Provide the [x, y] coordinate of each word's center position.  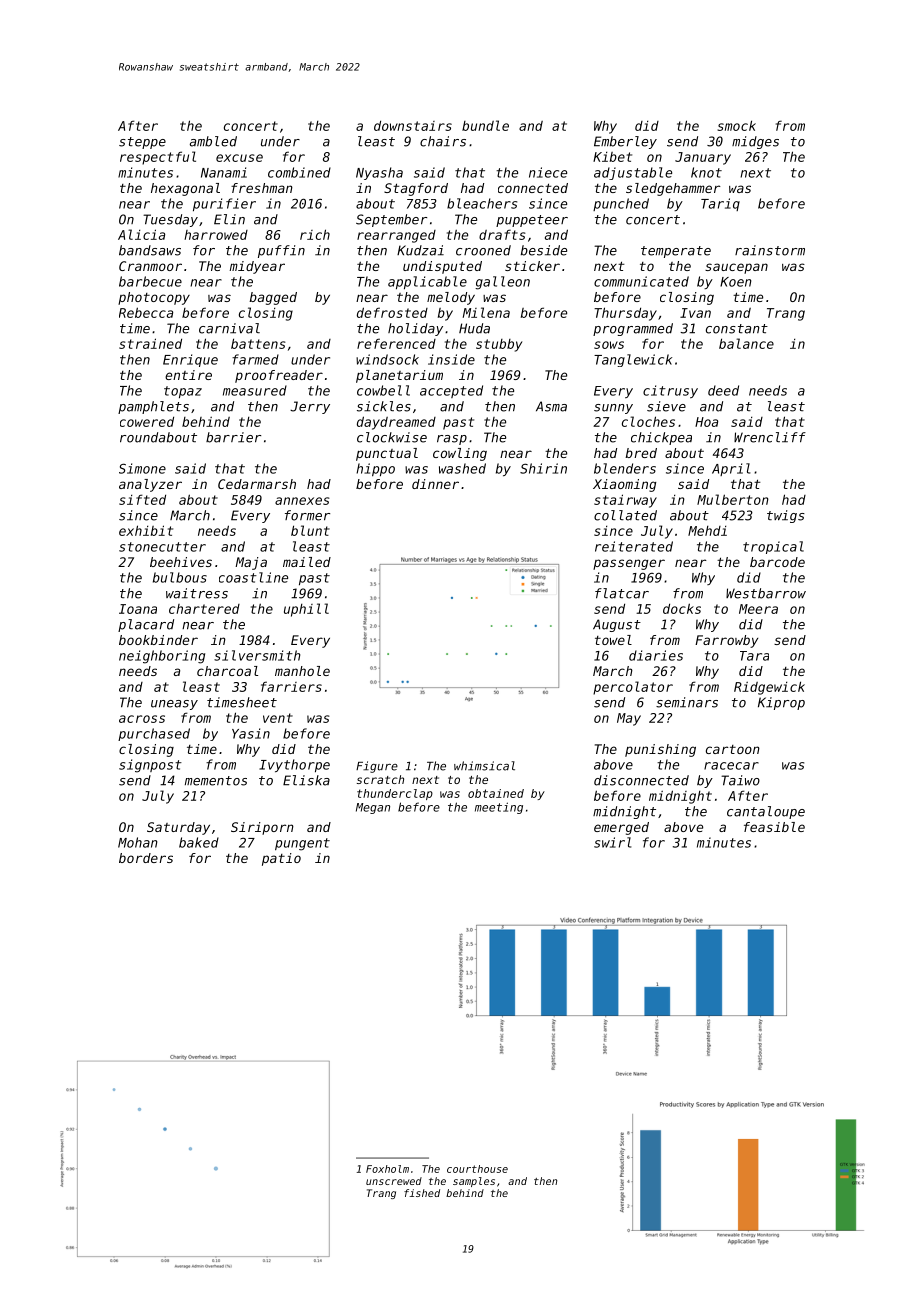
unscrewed [394, 1181]
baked [199, 842]
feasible [774, 827]
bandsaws [150, 250]
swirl [612, 842]
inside [451, 359]
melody [451, 298]
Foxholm [387, 1169]
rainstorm [770, 250]
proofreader [279, 376]
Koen [735, 282]
